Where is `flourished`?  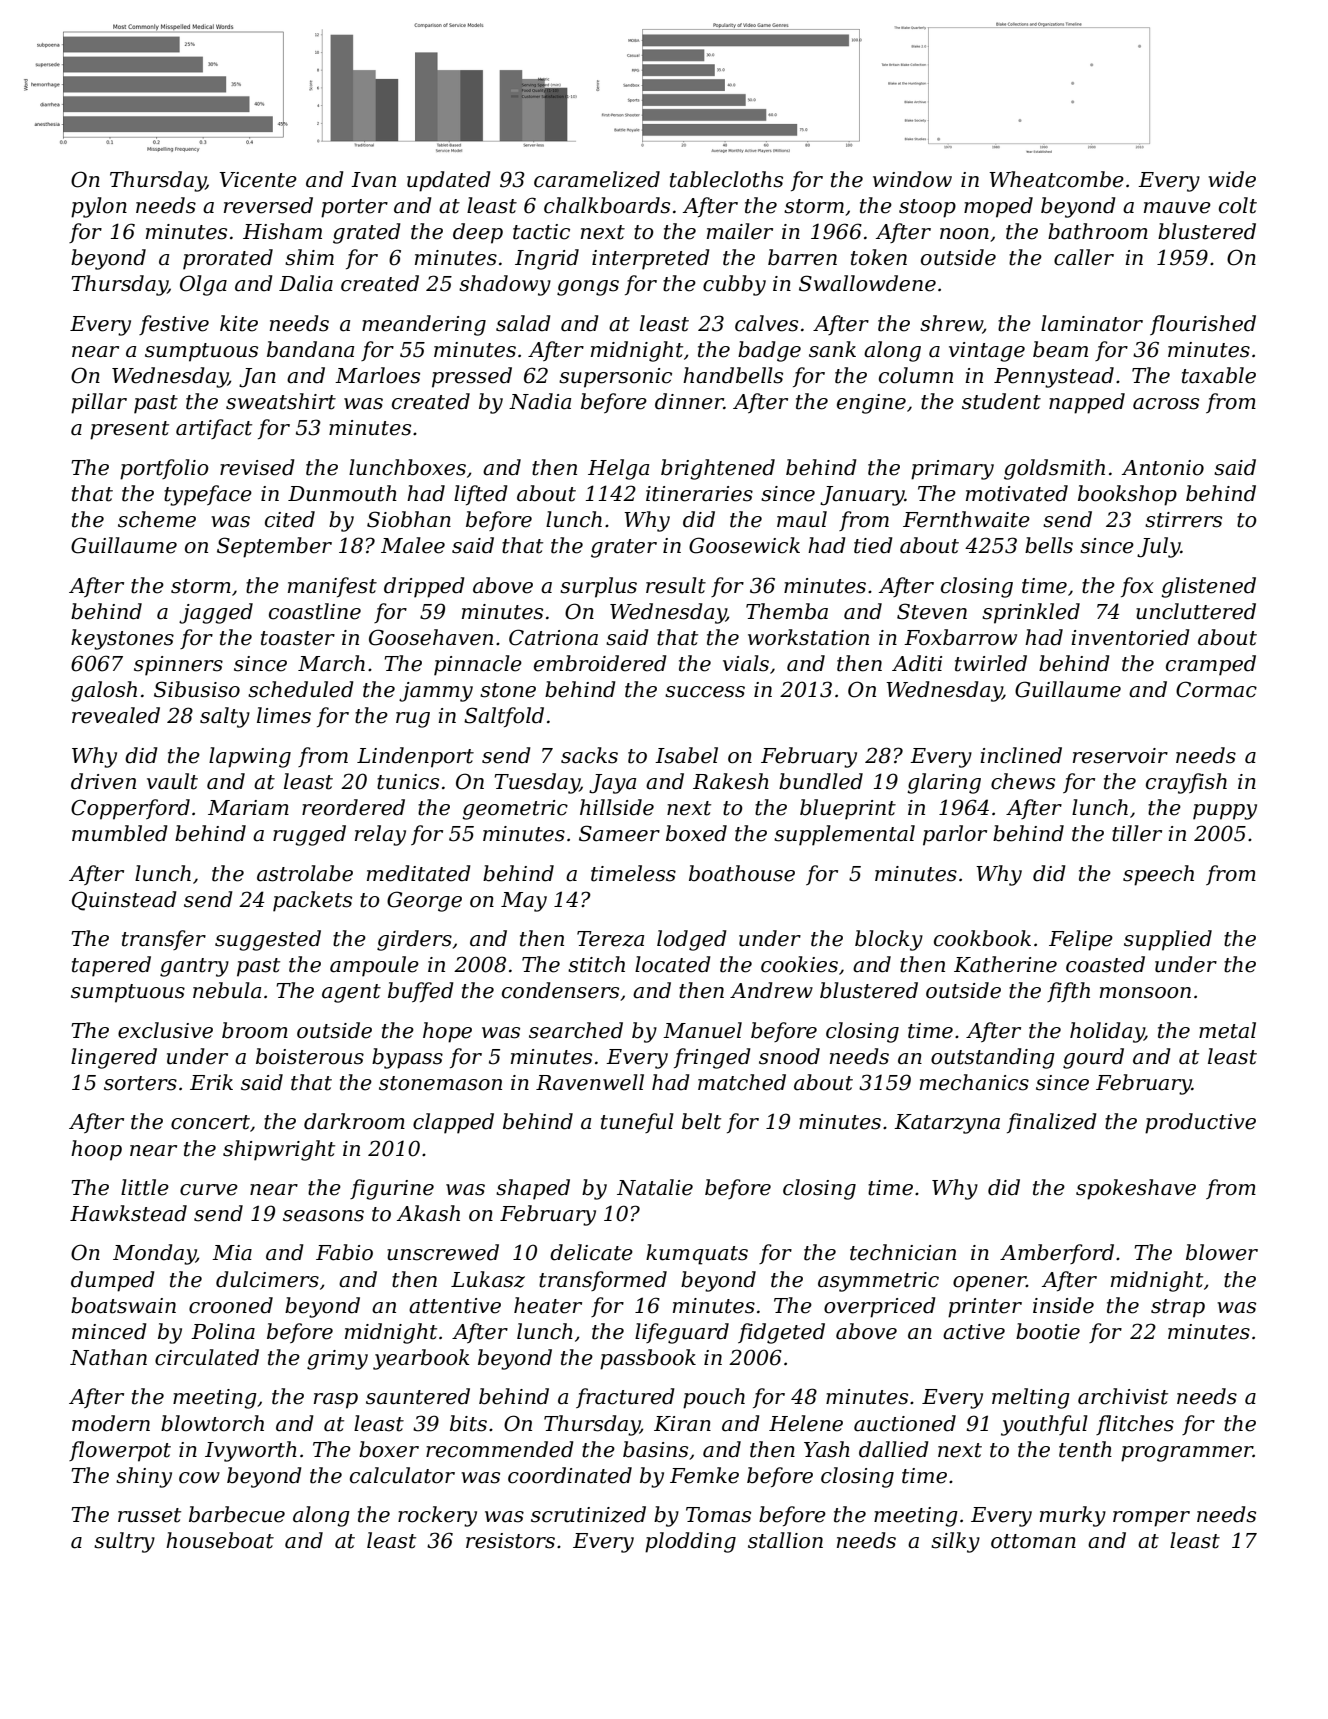
flourished is located at coordinates (1203, 325).
